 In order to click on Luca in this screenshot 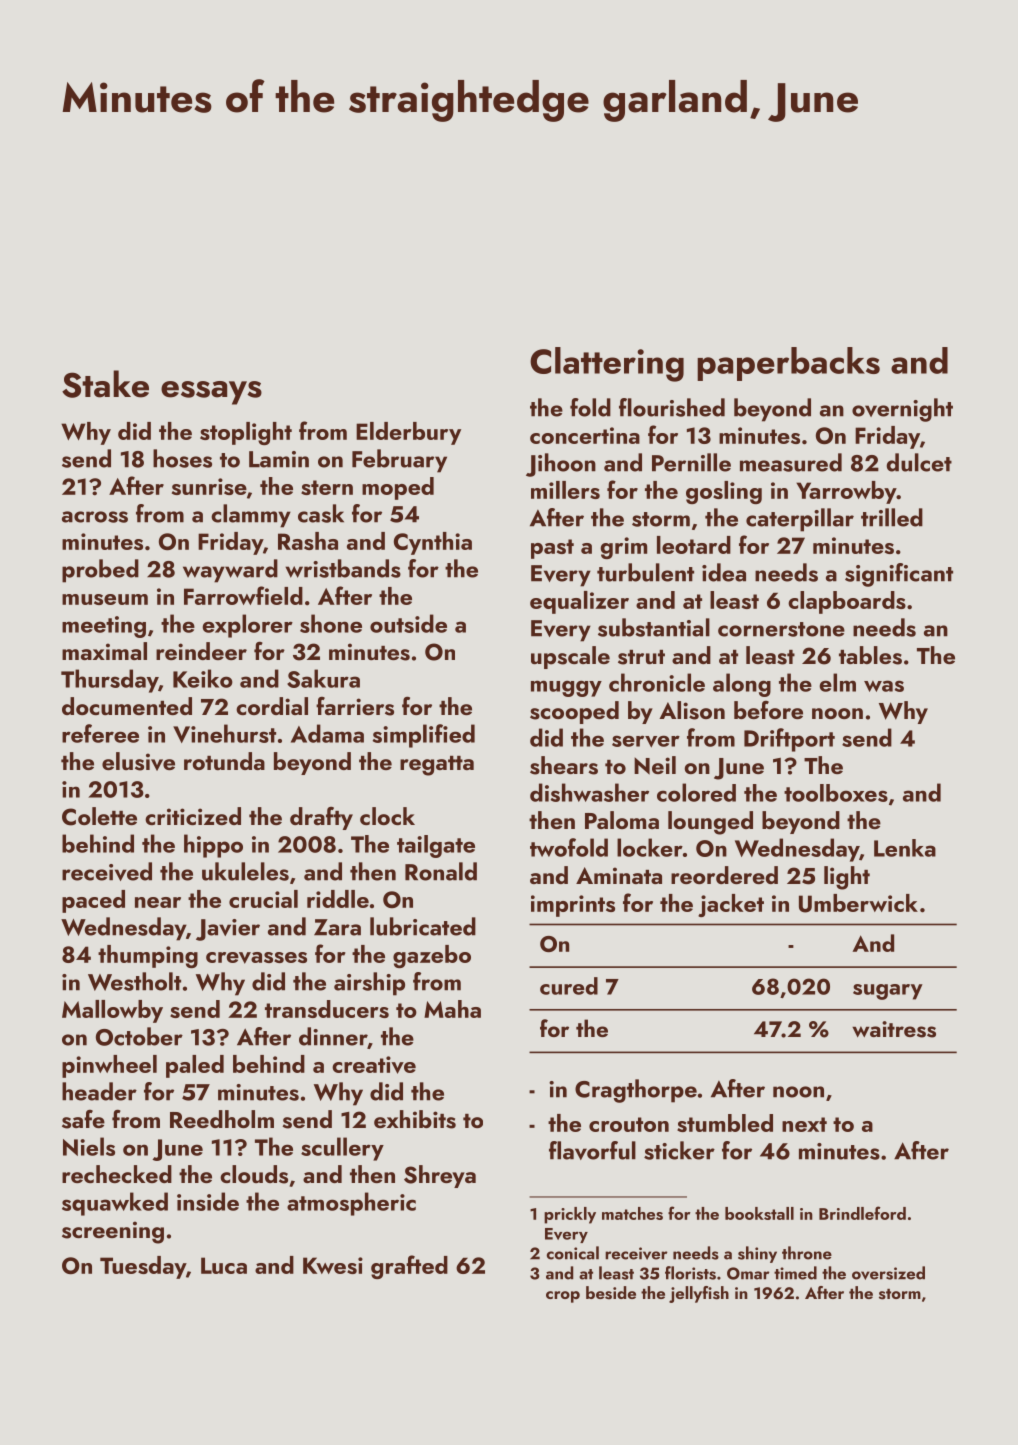, I will do `click(224, 1265)`.
